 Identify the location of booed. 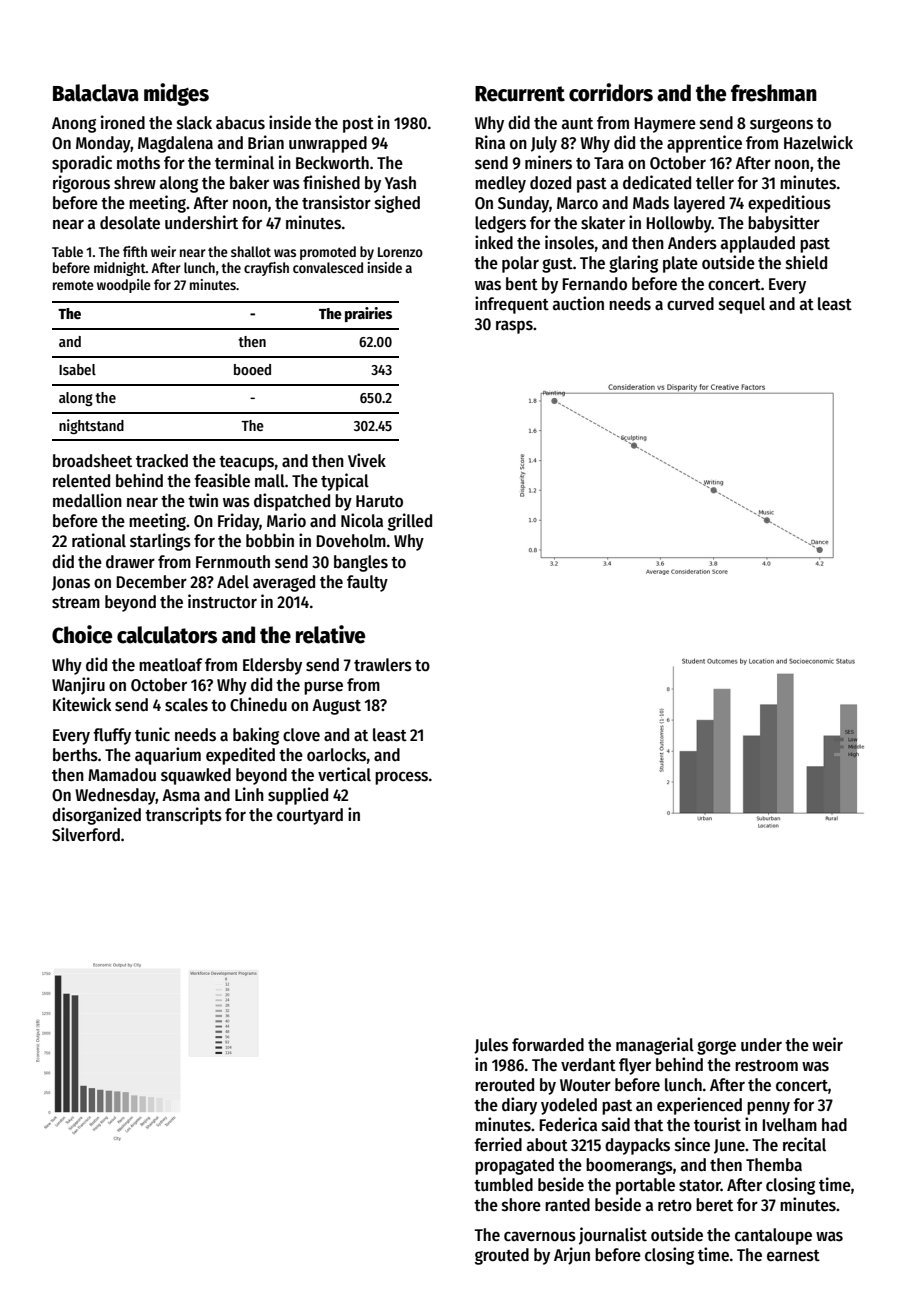
(252, 369).
